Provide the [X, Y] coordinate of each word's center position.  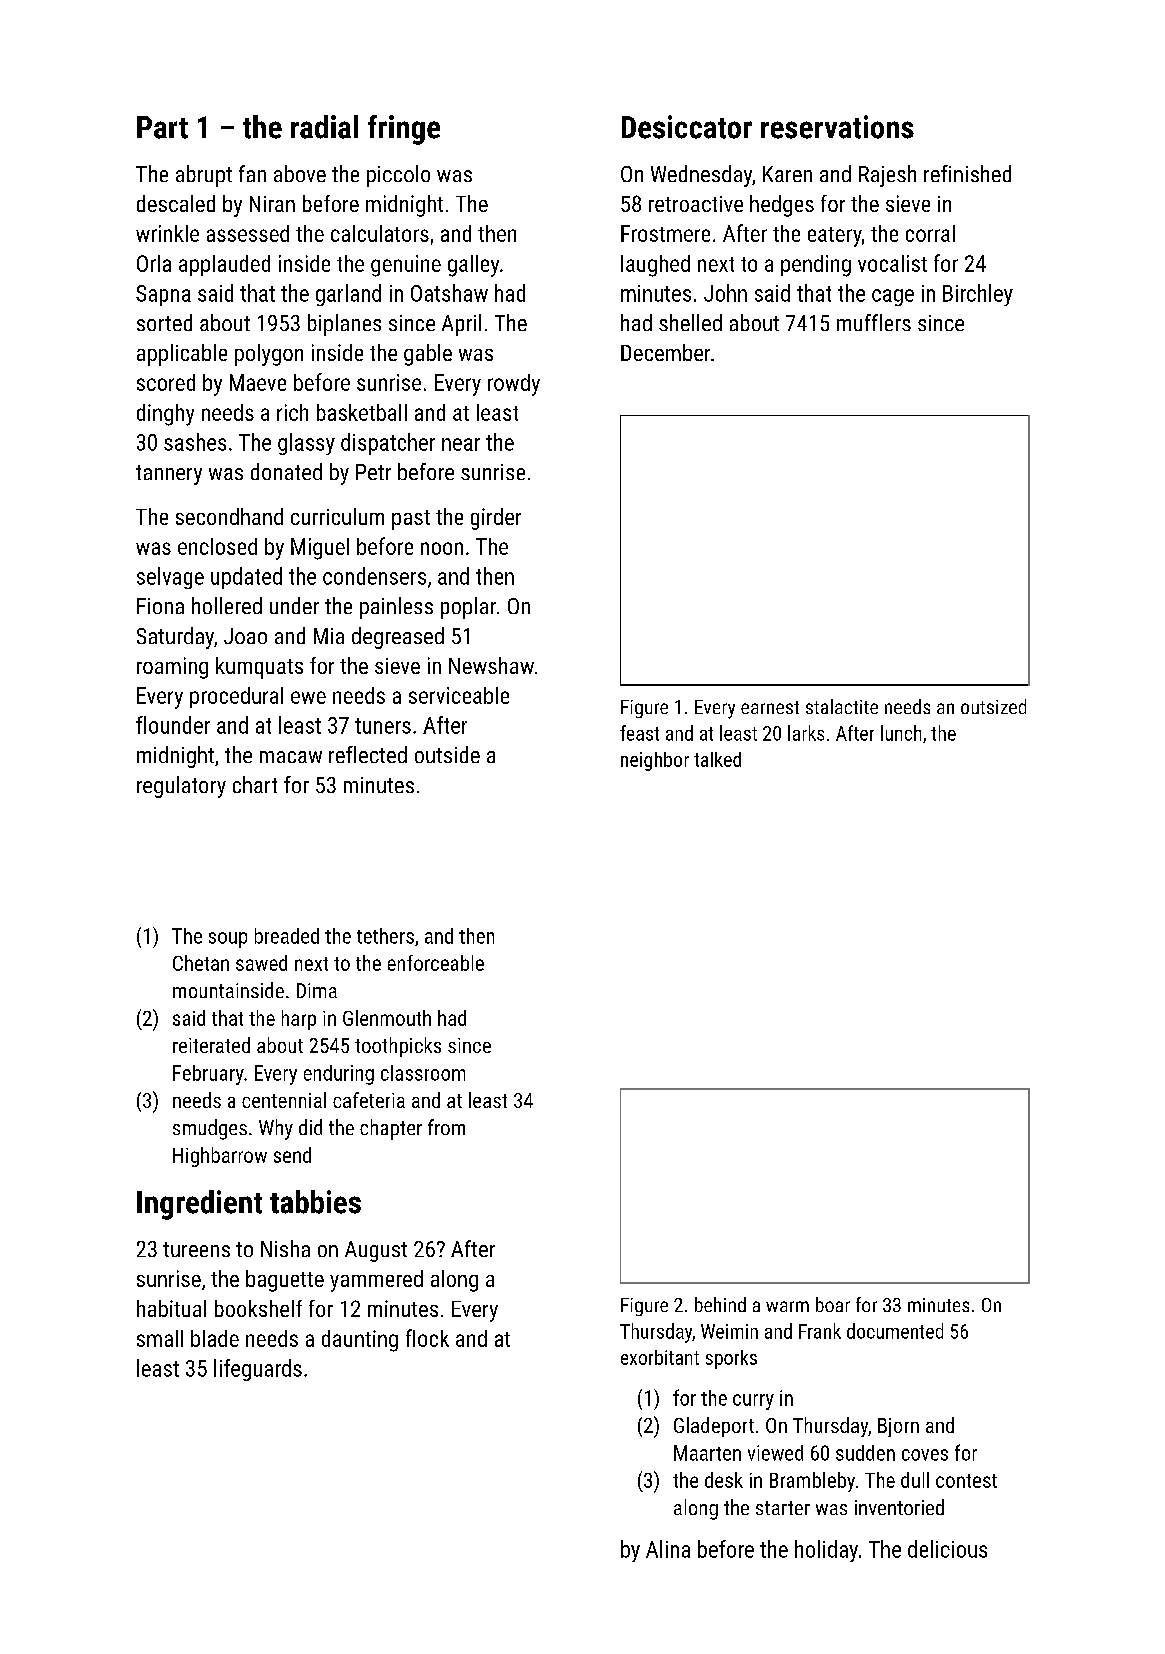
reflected [368, 754]
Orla [154, 263]
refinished [967, 173]
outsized [993, 706]
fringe [404, 130]
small [160, 1338]
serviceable [459, 695]
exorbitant [660, 1357]
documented [895, 1331]
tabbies [315, 1202]
